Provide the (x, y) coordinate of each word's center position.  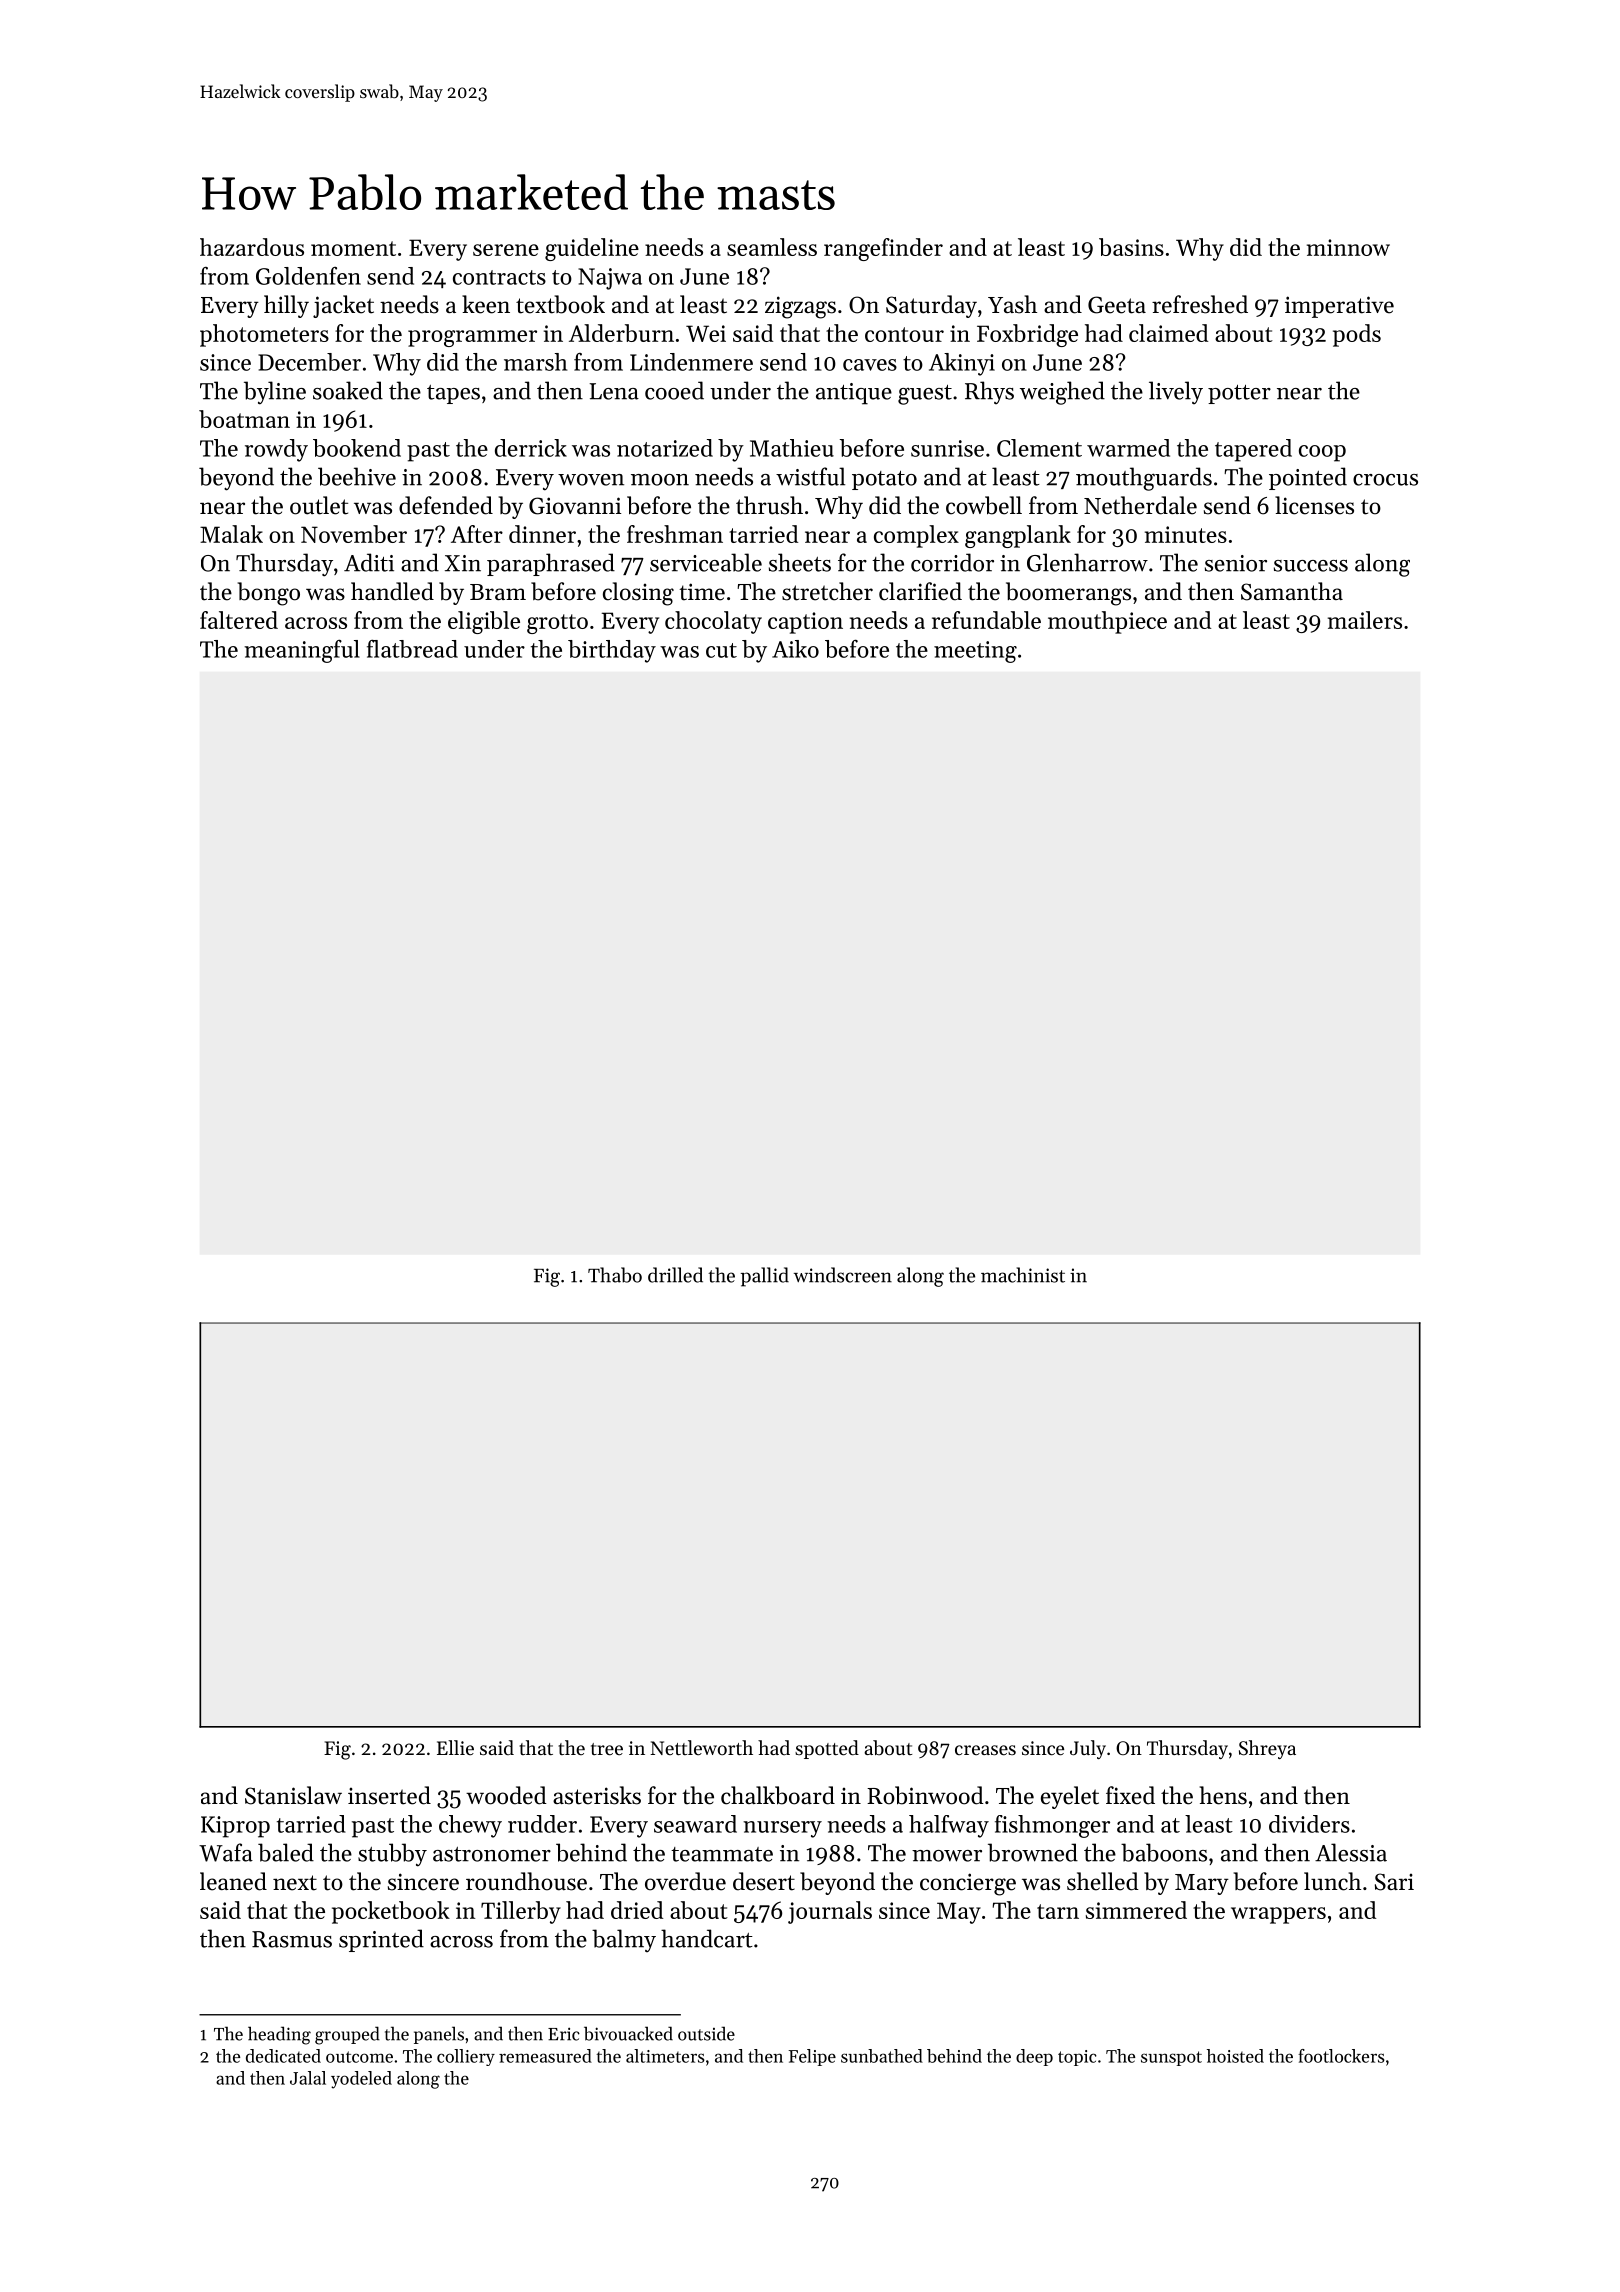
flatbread (412, 649)
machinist (1023, 1275)
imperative (1339, 307)
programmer (472, 338)
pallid (765, 1277)
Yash (1012, 304)
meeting (975, 652)
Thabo (615, 1275)
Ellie (455, 1747)
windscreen (843, 1275)
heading (279, 2035)
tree (607, 1749)
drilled (675, 1275)
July (1088, 1749)
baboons (1164, 1852)
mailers (1365, 620)
